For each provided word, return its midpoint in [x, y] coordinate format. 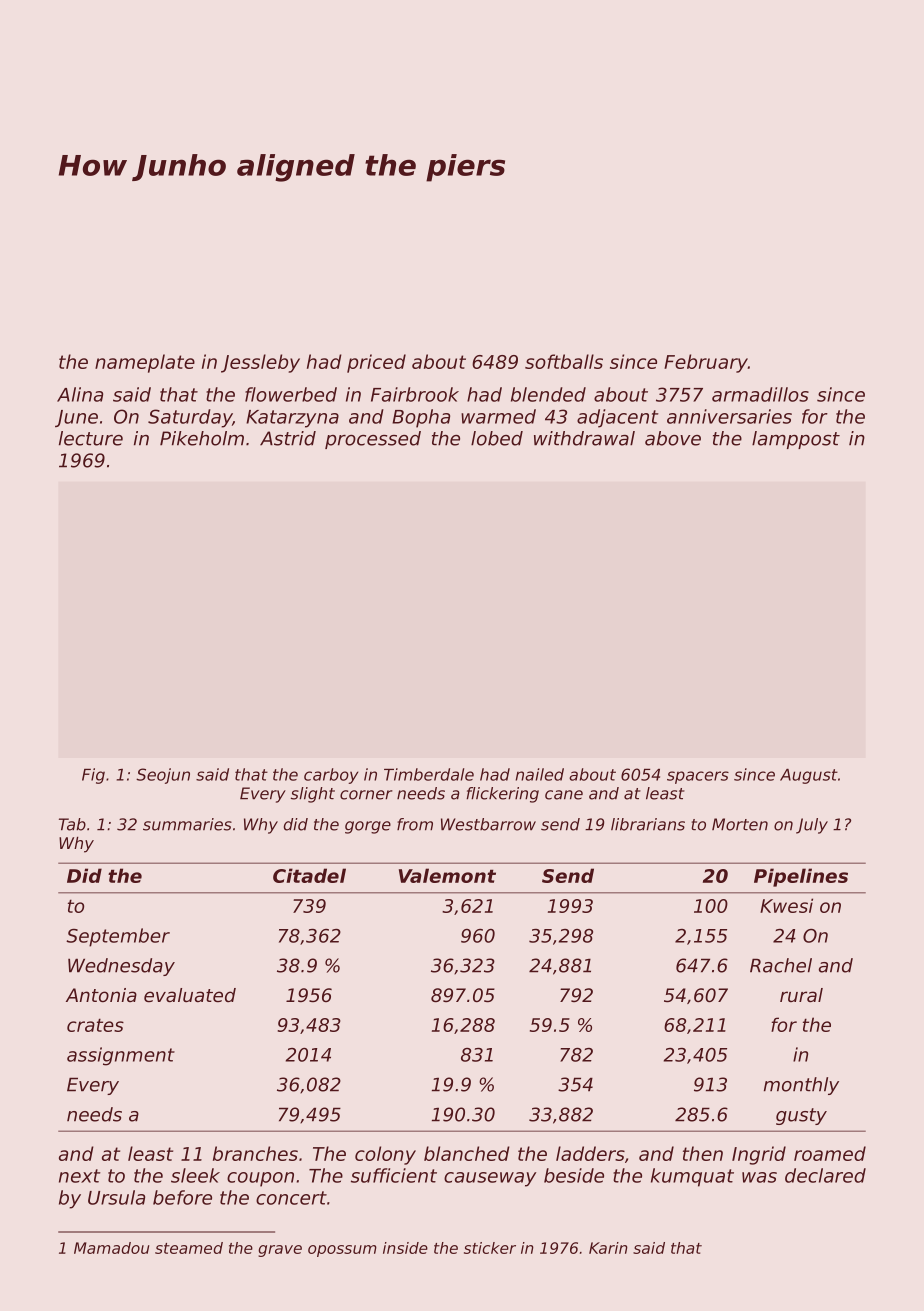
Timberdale [429, 774]
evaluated [190, 995]
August [809, 776]
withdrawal [584, 438]
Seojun [163, 776]
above [673, 438]
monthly [801, 1086]
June [76, 418]
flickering [502, 795]
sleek [195, 1175]
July [812, 826]
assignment [121, 1056]
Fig [93, 776]
